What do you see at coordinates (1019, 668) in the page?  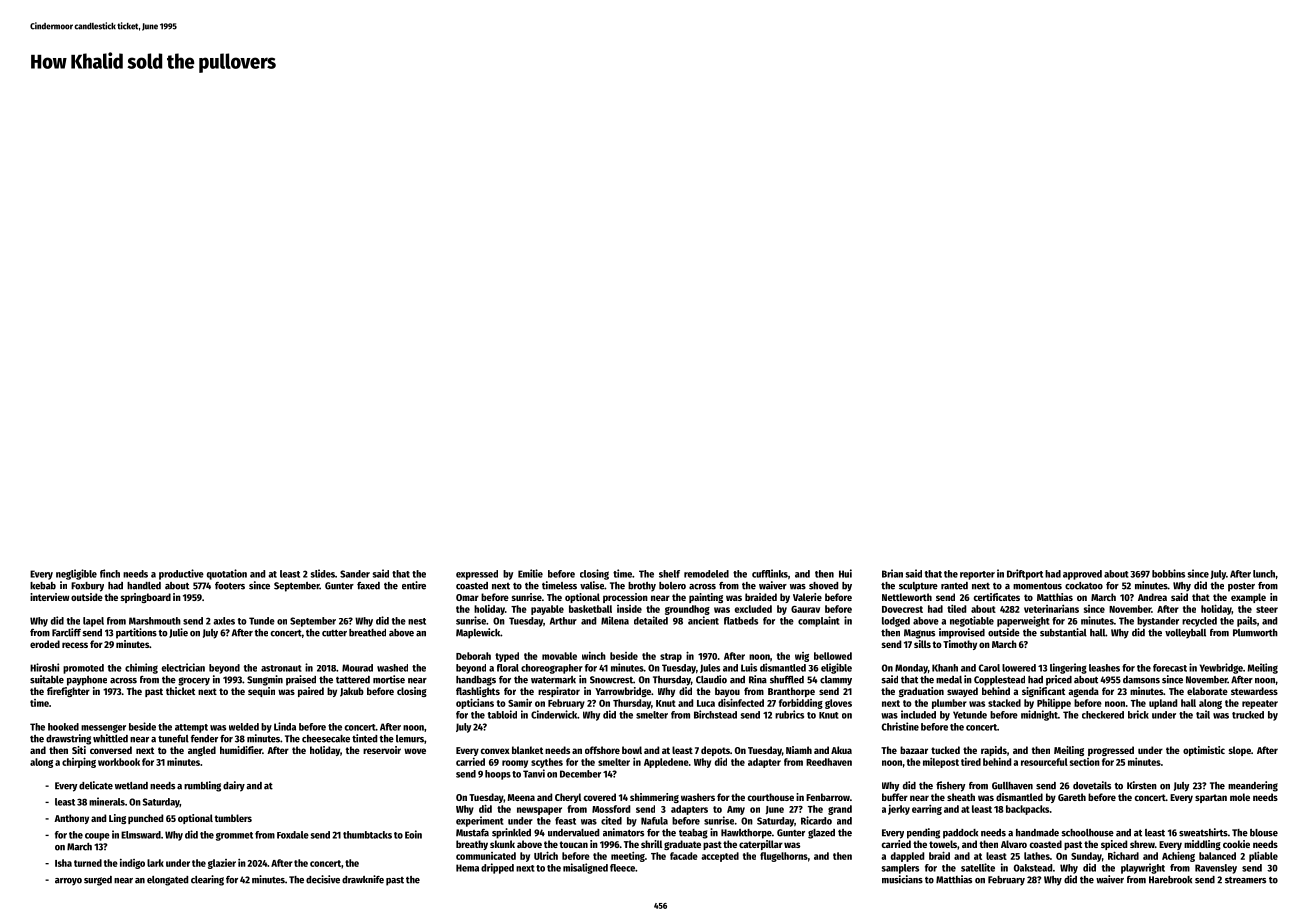 I see `lowered` at bounding box center [1019, 668].
